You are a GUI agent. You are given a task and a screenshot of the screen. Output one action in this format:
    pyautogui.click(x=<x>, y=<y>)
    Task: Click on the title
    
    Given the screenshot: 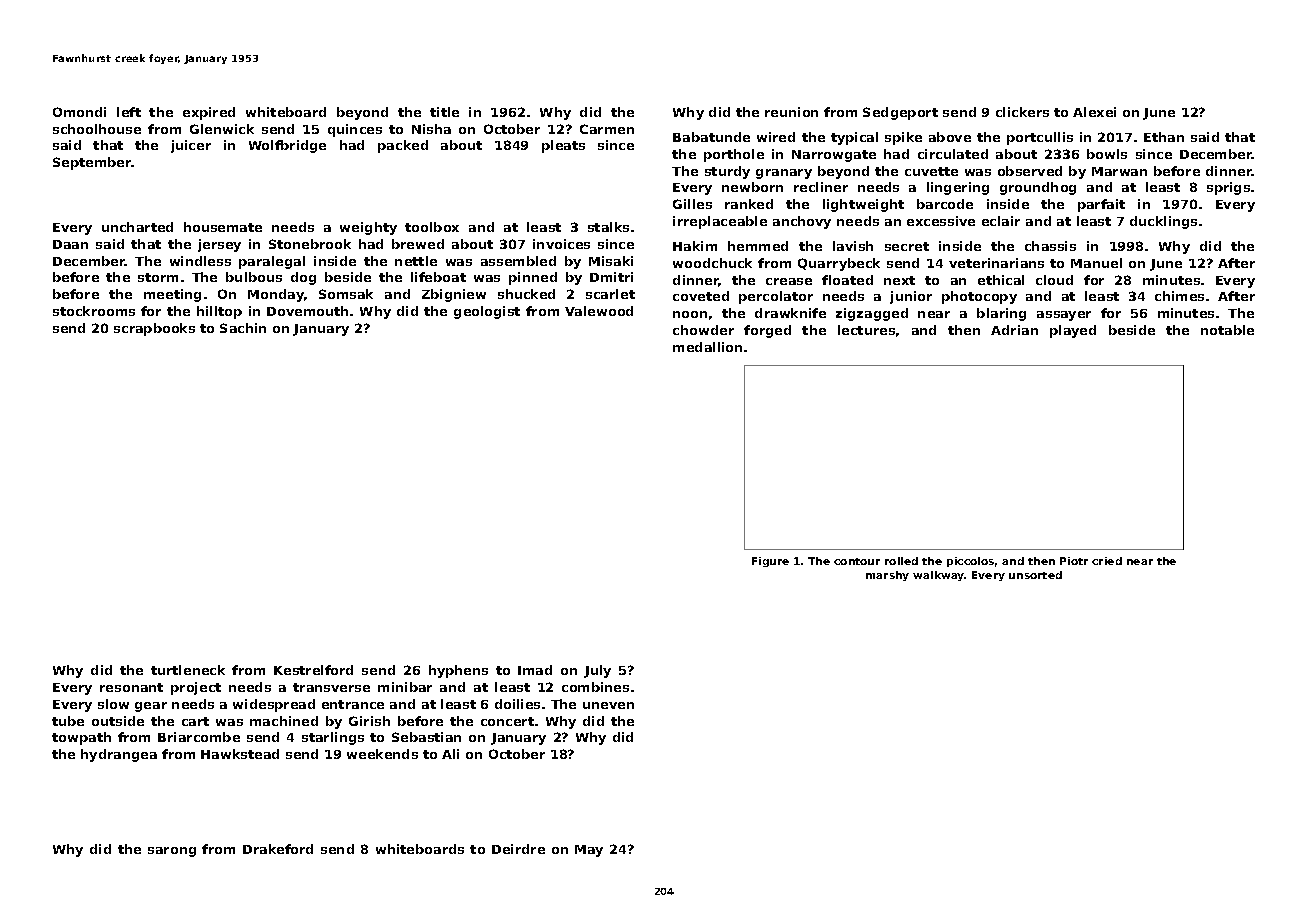 What is the action you would take?
    pyautogui.click(x=444, y=112)
